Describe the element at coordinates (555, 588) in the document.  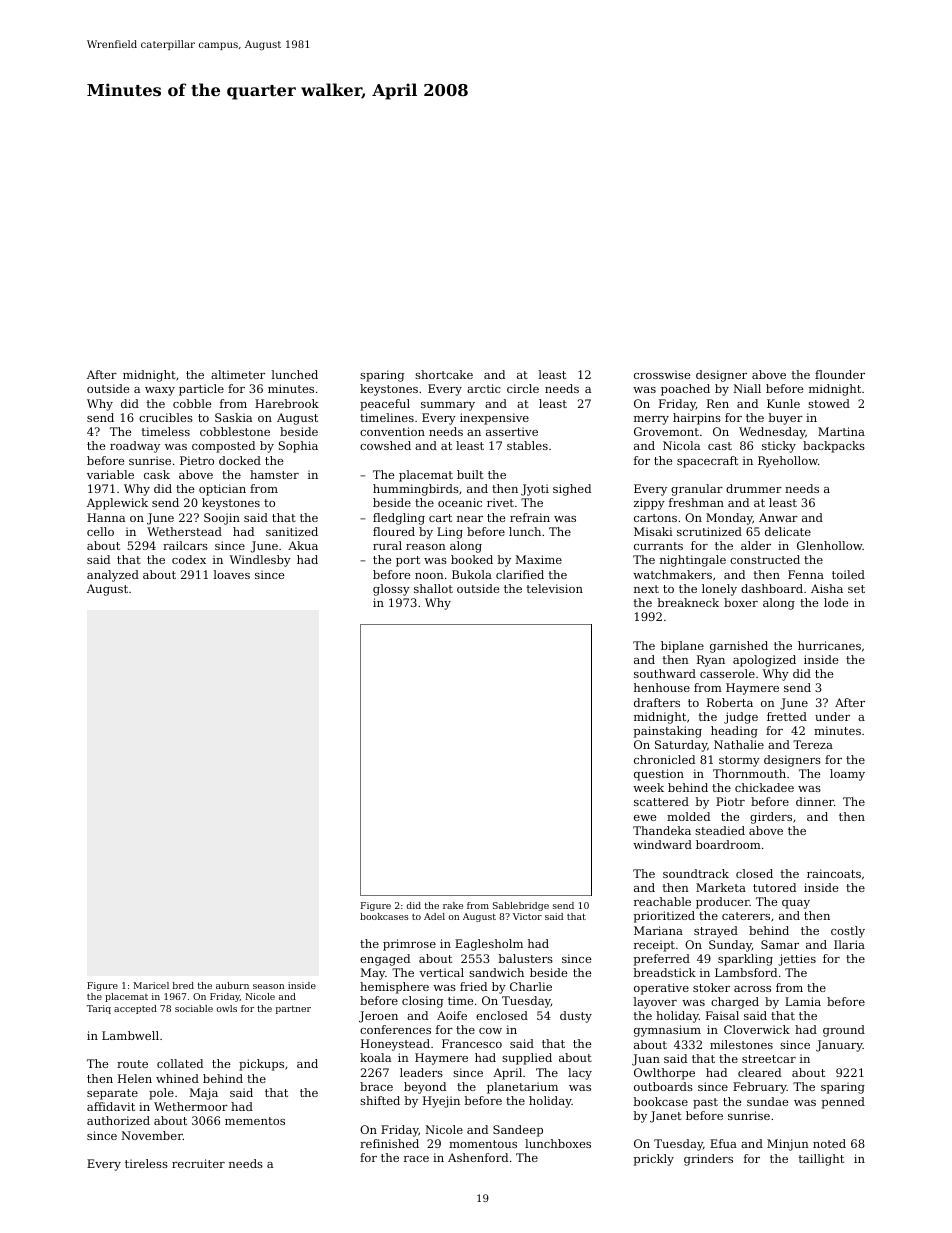
I see `television` at that location.
